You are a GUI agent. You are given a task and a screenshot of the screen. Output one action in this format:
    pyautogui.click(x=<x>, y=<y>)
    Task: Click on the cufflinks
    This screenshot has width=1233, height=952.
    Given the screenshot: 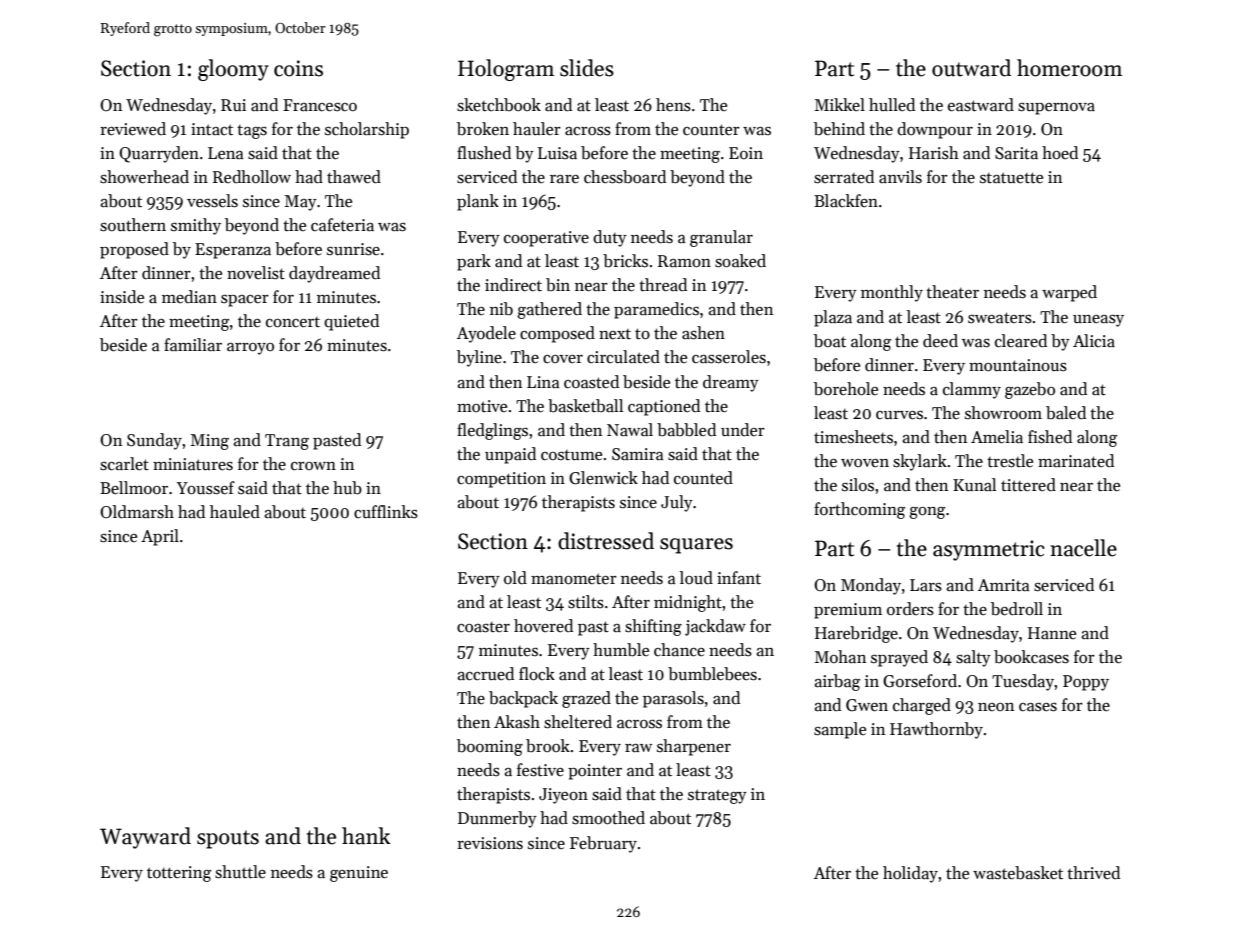 What is the action you would take?
    pyautogui.click(x=386, y=512)
